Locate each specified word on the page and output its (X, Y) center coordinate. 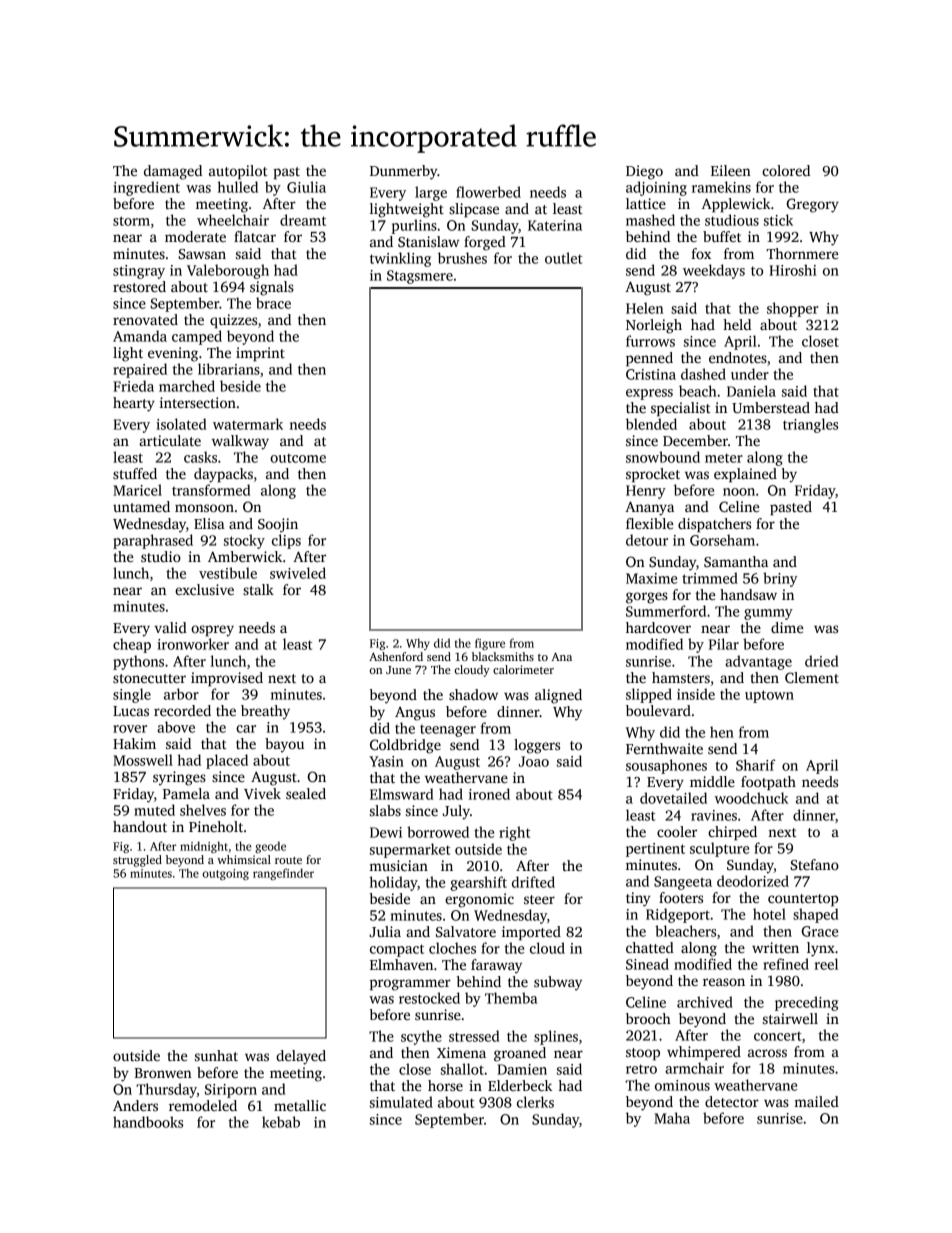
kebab (281, 1122)
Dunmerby (404, 172)
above (176, 727)
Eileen (731, 170)
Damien (522, 1069)
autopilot (238, 172)
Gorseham (722, 540)
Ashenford (396, 656)
